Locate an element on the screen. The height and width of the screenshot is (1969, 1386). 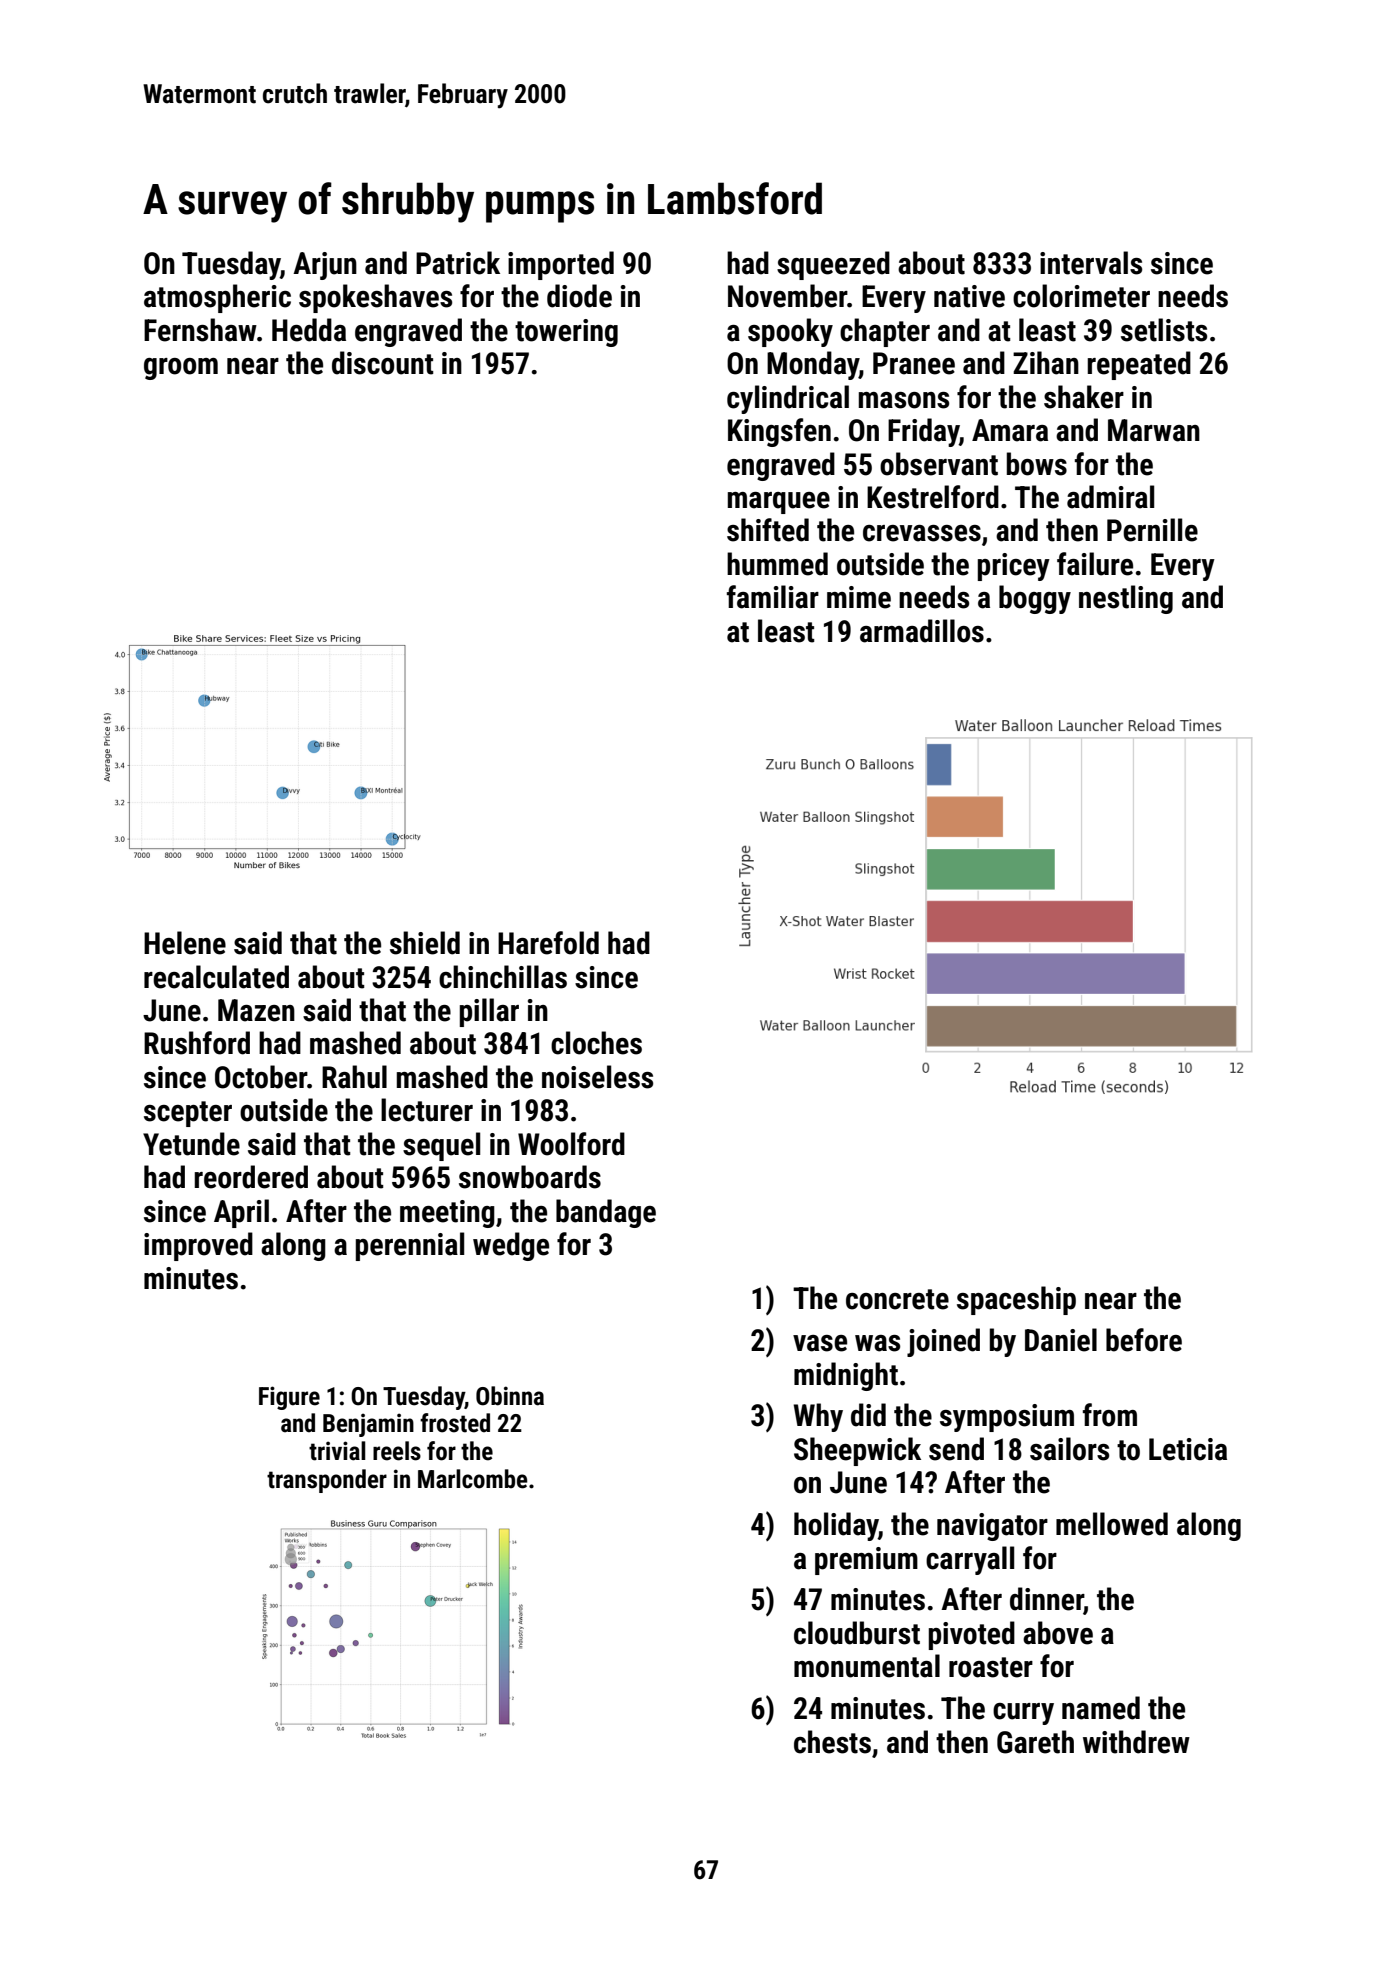
chests is located at coordinates (832, 1742).
